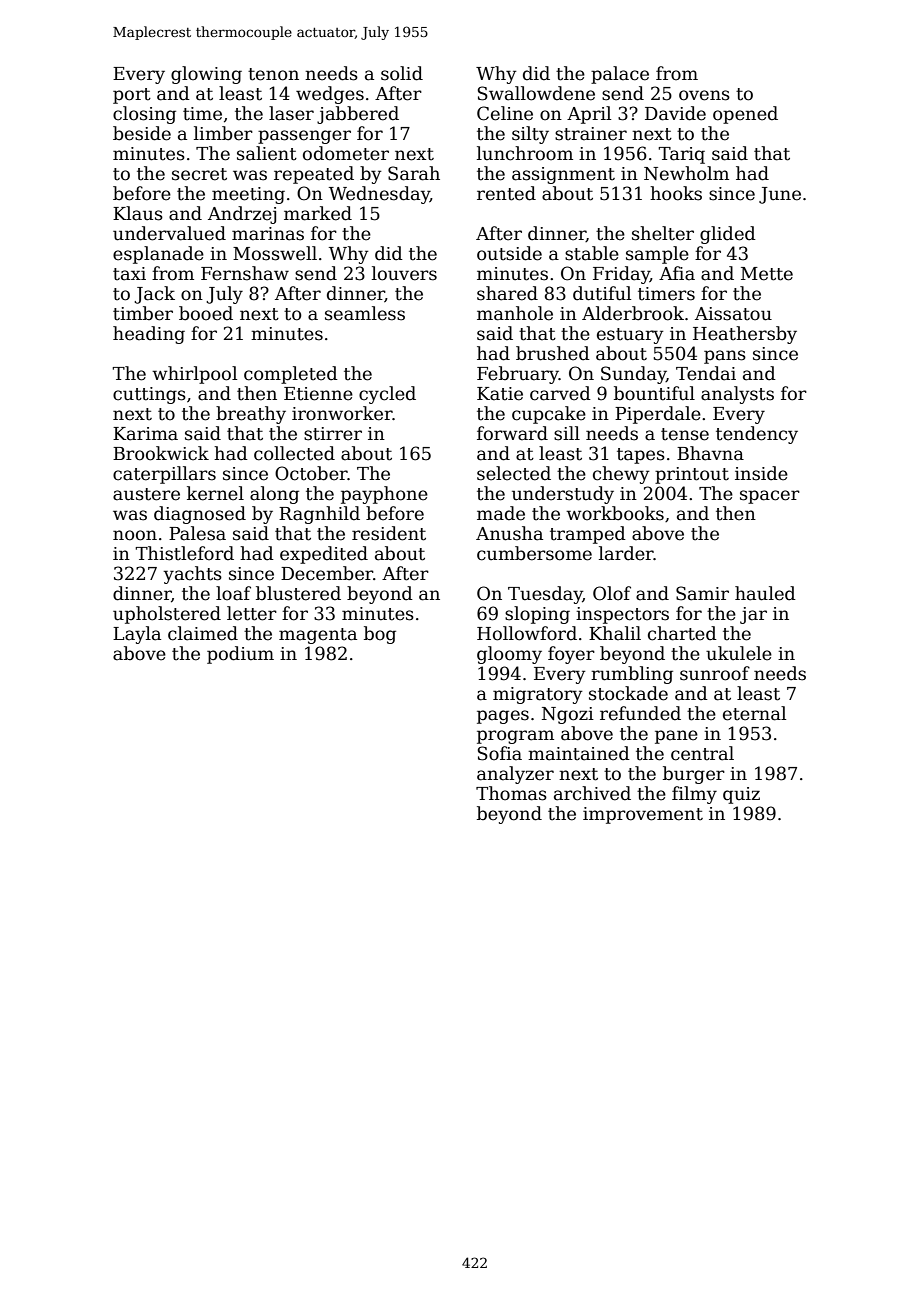 The width and height of the screenshot is (924, 1308). I want to click on filmy, so click(694, 795).
